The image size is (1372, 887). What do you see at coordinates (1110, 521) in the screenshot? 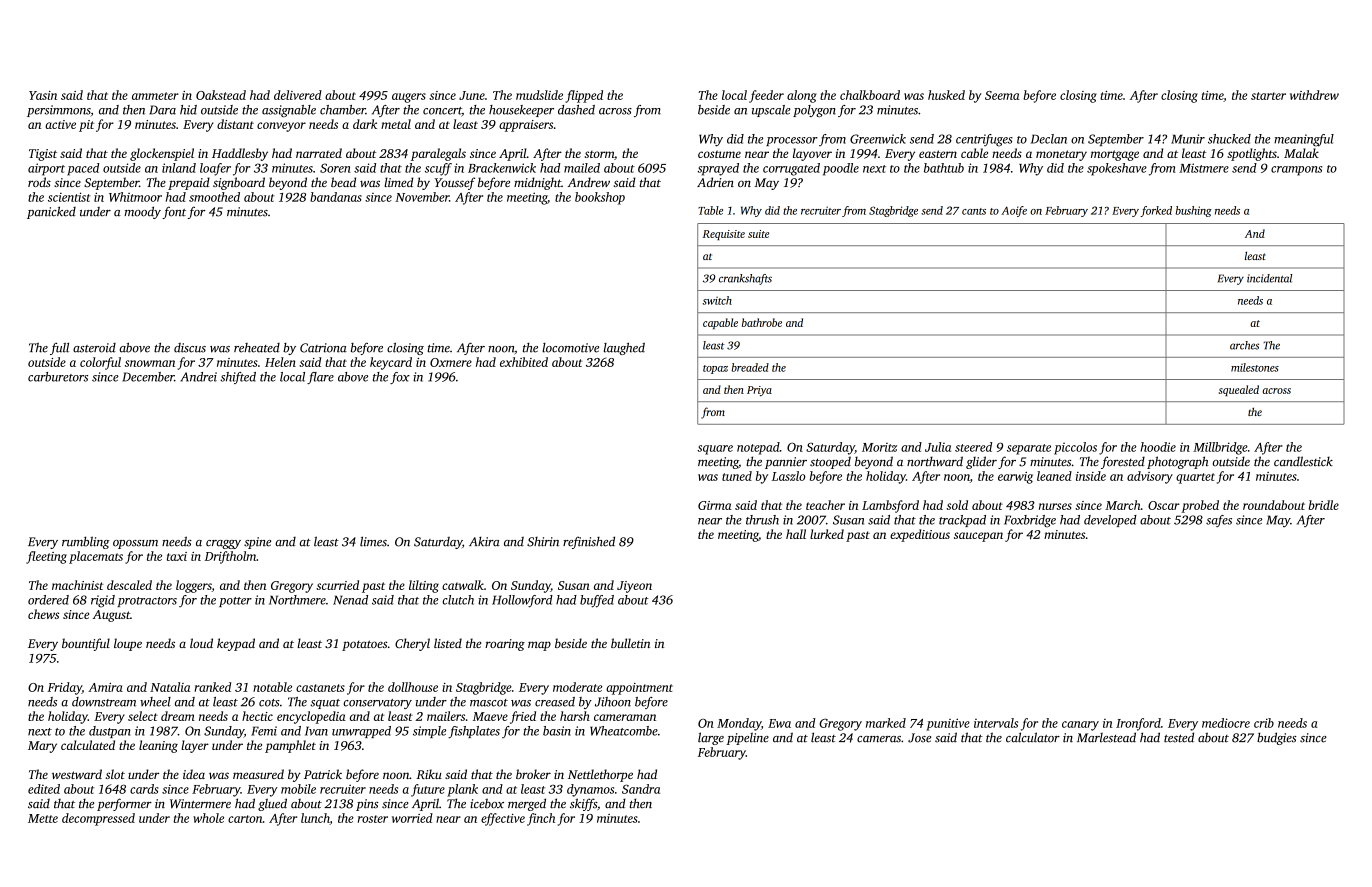
I see `developed` at bounding box center [1110, 521].
